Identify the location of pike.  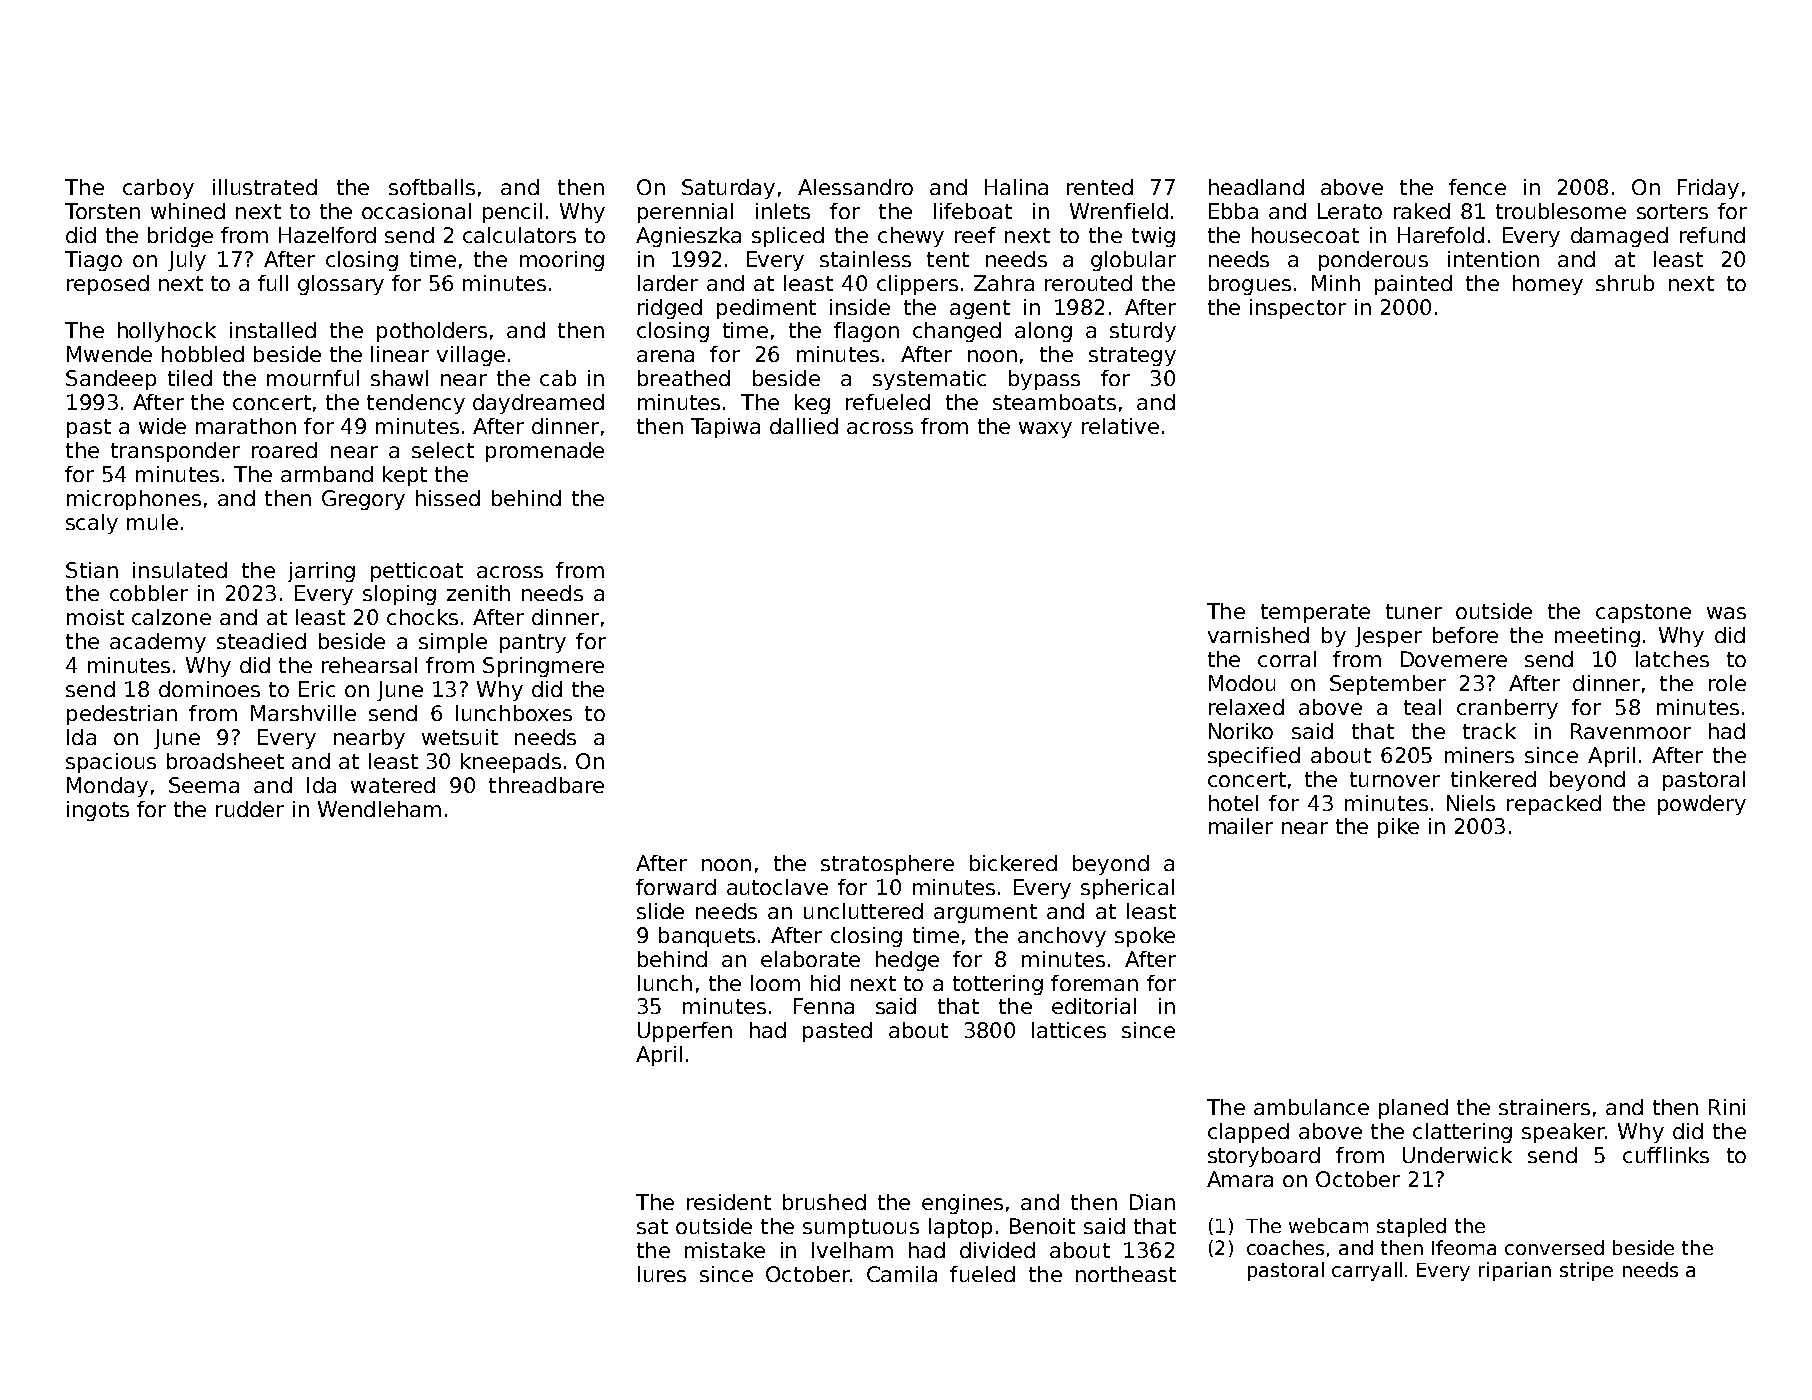
(1398, 828).
